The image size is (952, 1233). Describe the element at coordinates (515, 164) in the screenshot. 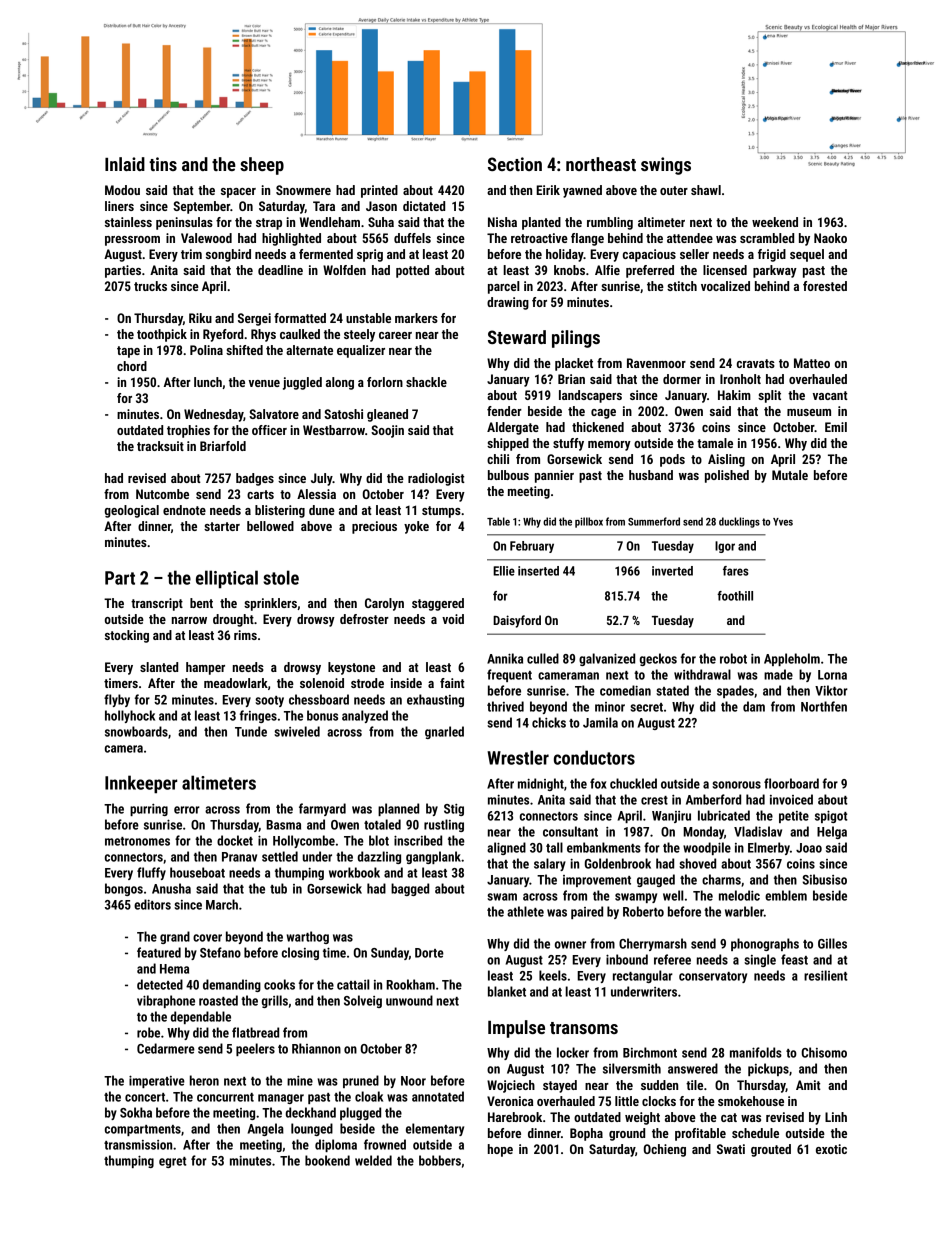

I see `Section` at that location.
